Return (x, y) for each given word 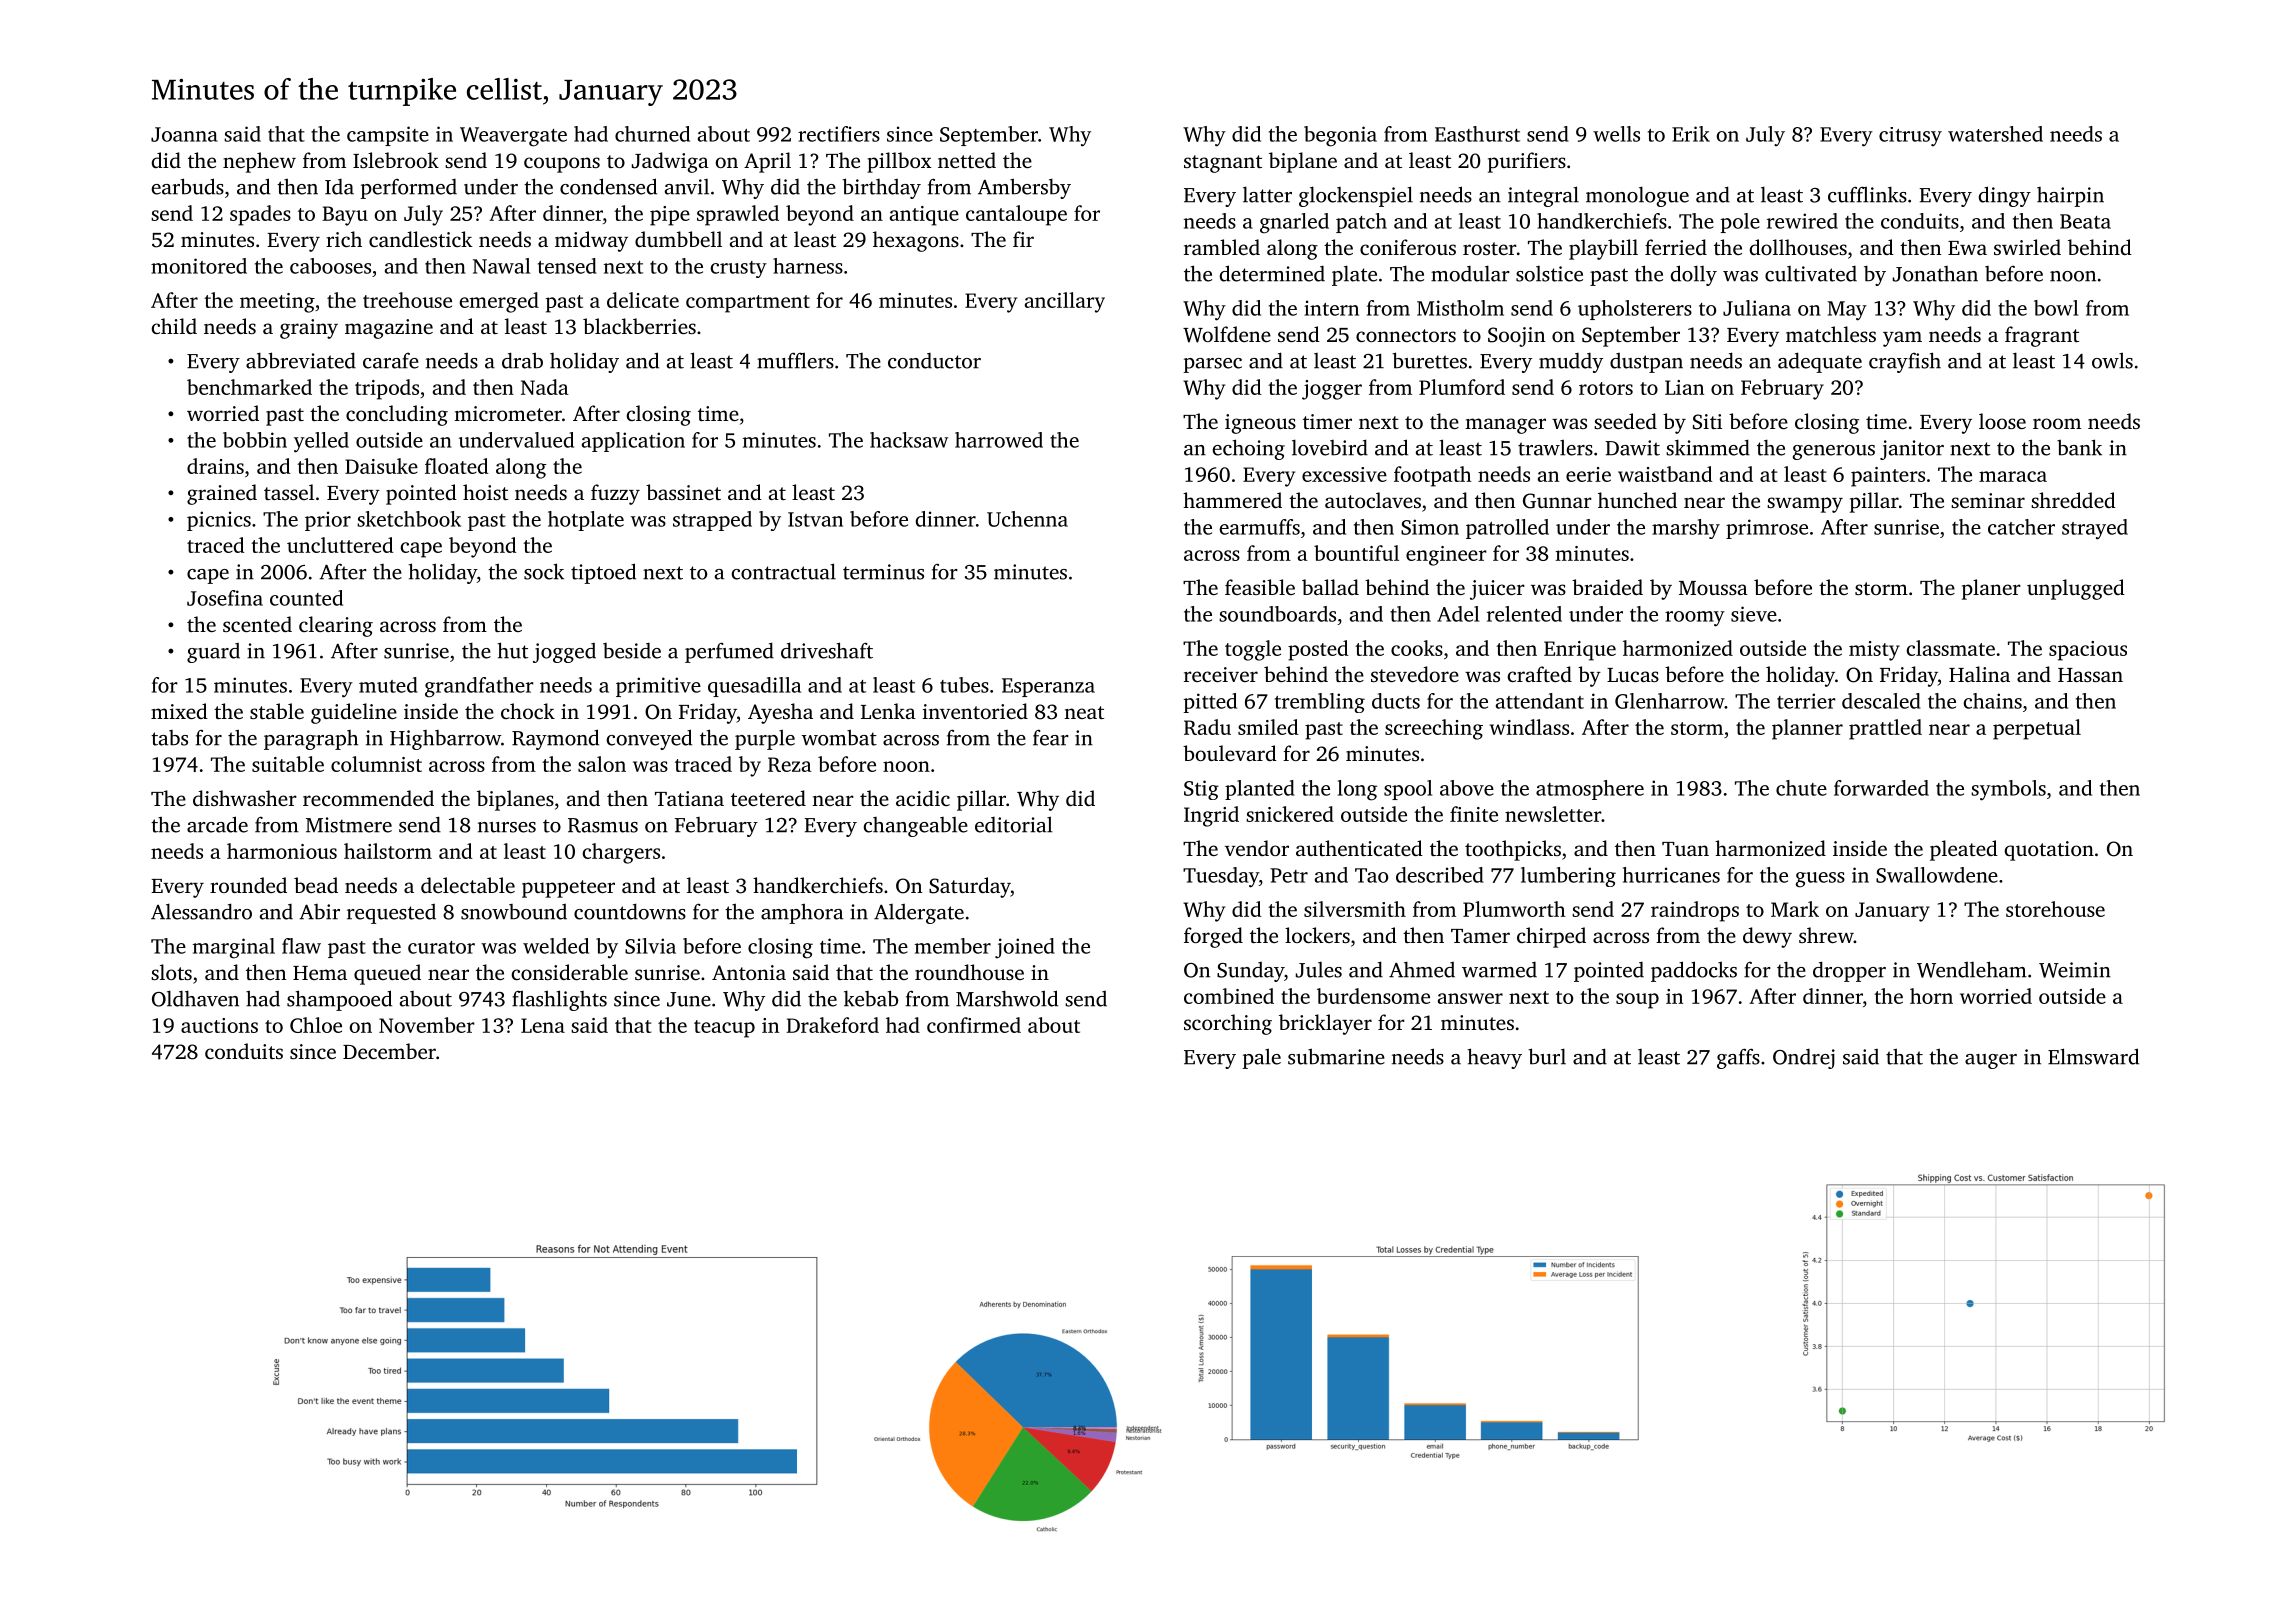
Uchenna (1027, 519)
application (633, 442)
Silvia (650, 946)
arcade (217, 824)
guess (1820, 880)
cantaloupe (1016, 215)
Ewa (1967, 248)
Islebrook (396, 160)
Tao (1371, 875)
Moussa (1713, 588)
